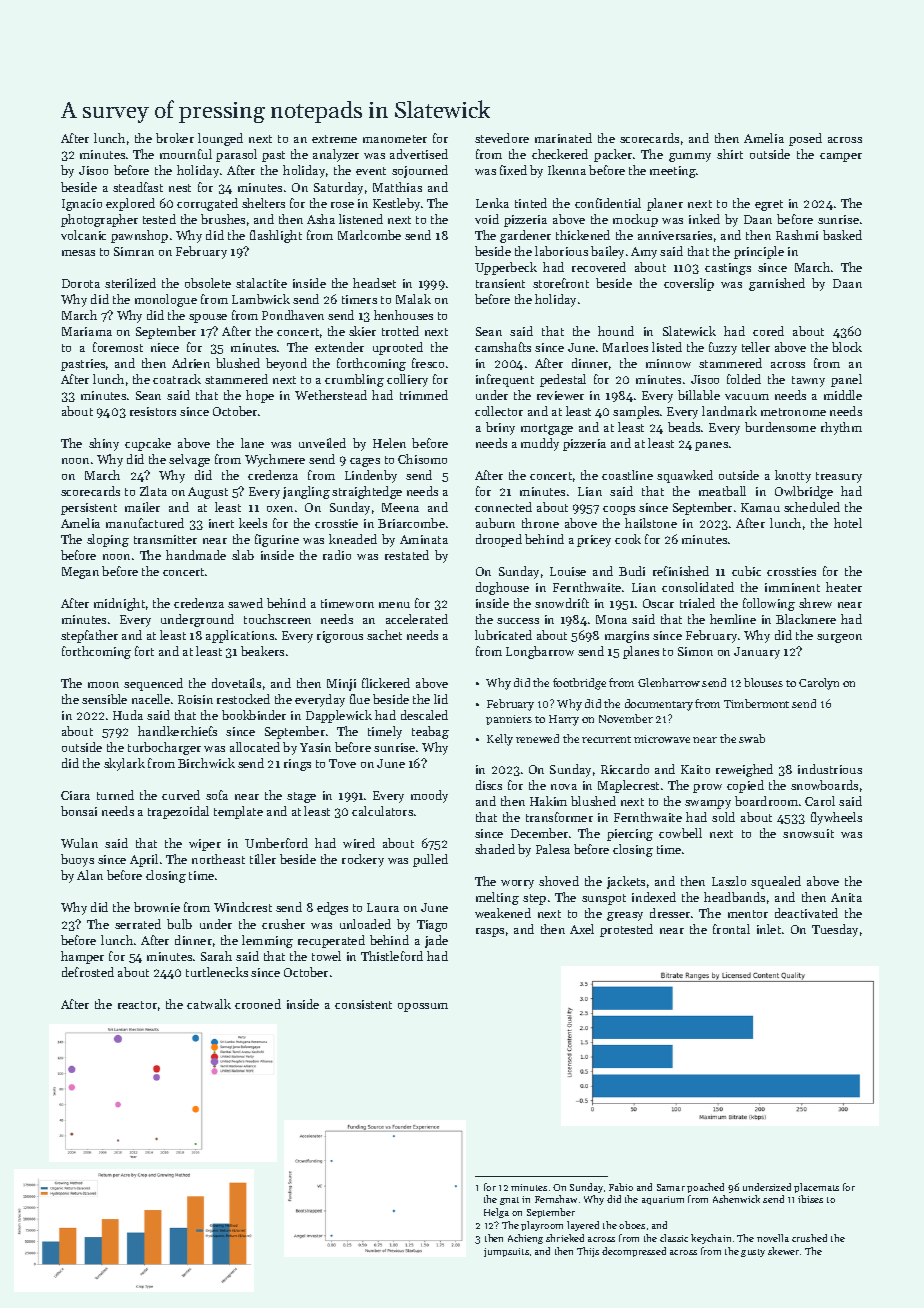 The image size is (924, 1308). What do you see at coordinates (258, 1004) in the screenshot?
I see `crooned` at bounding box center [258, 1004].
